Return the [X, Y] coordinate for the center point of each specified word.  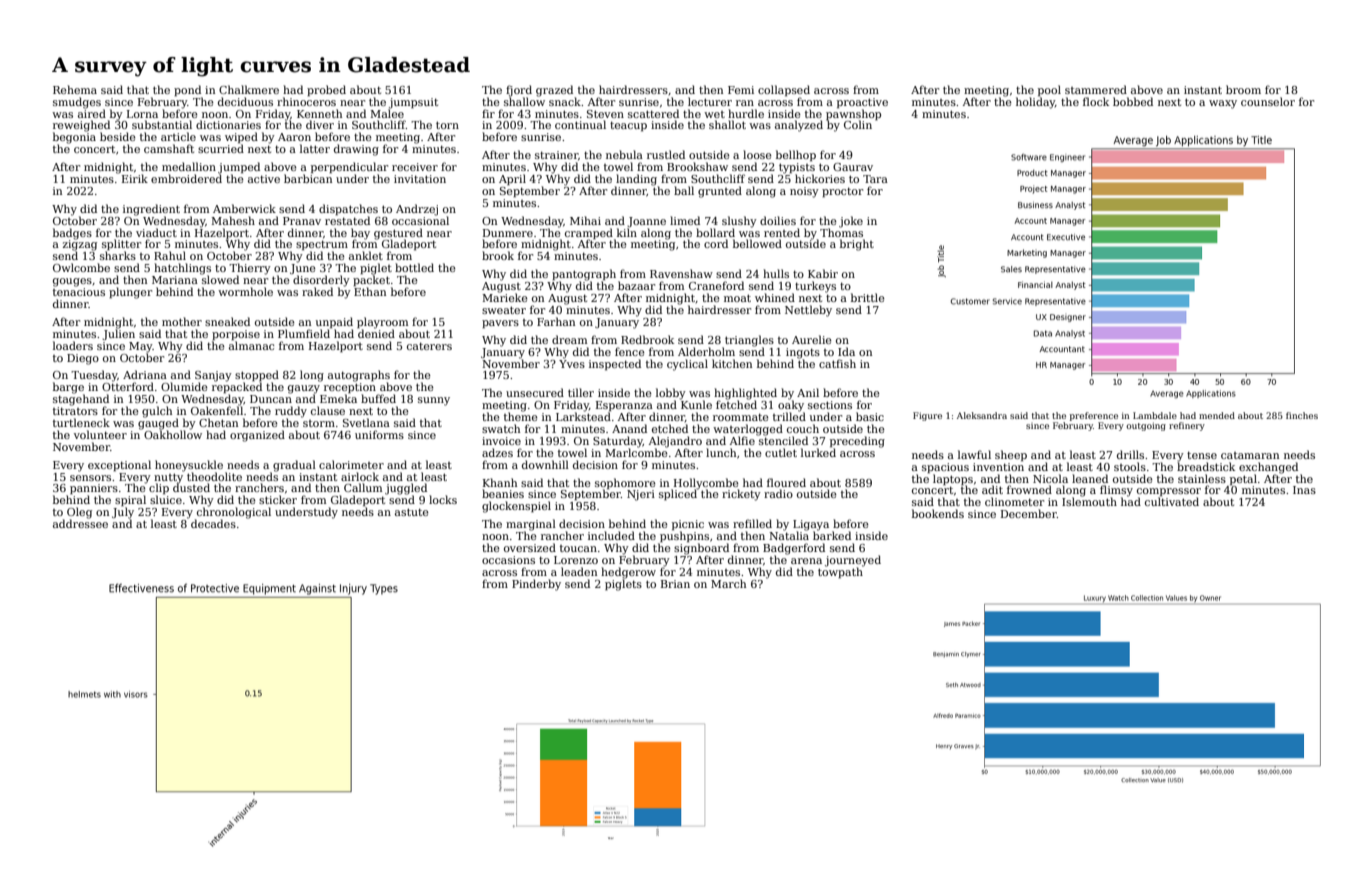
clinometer [1014, 501]
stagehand [81, 400]
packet [371, 281]
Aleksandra [982, 415]
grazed [554, 91]
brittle [868, 297]
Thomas [841, 232]
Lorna [142, 114]
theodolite [214, 476]
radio [778, 493]
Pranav [302, 221]
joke [851, 222]
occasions [508, 560]
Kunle [696, 404]
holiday [1035, 103]
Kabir [823, 273]
